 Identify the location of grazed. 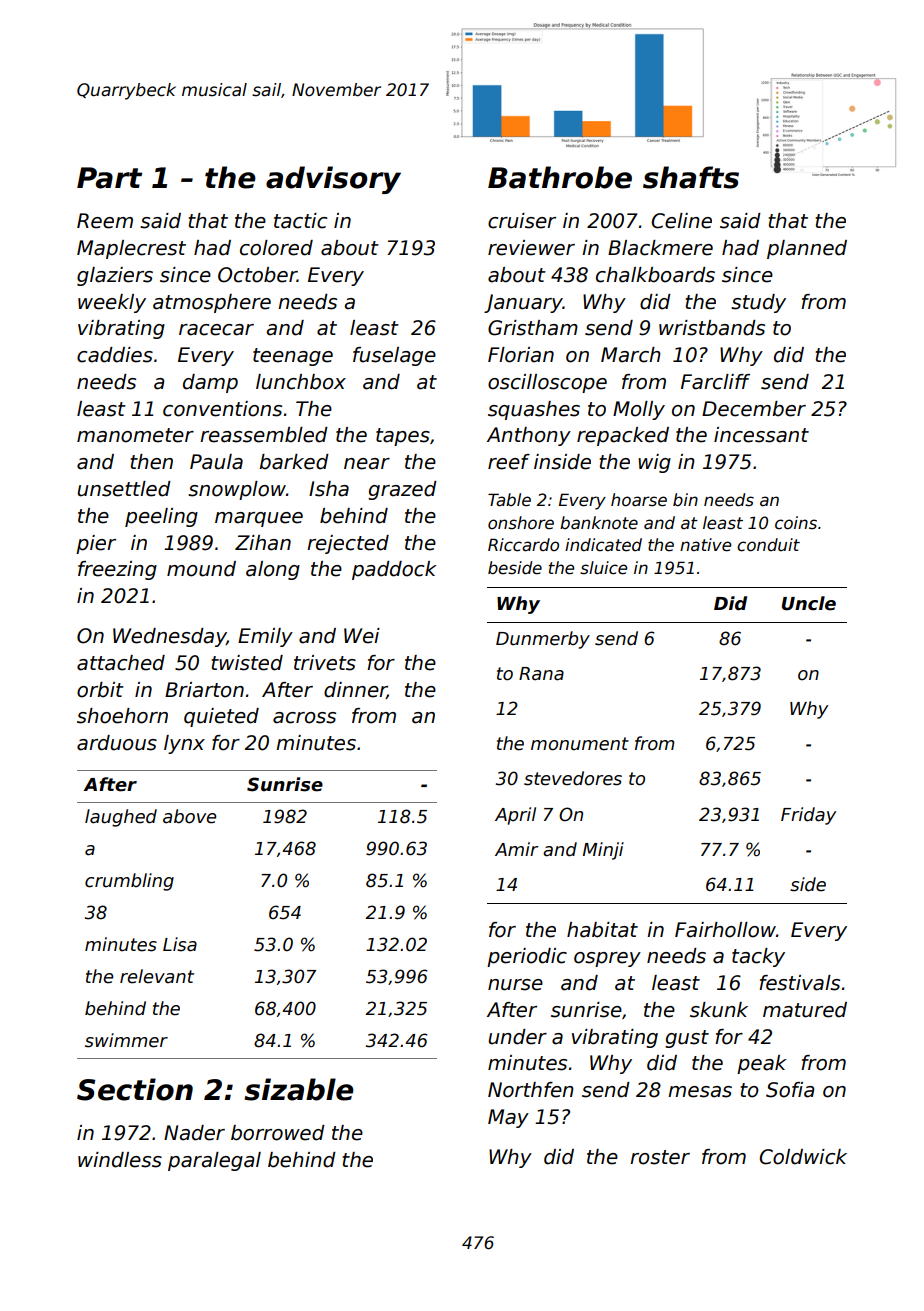
(402, 490).
